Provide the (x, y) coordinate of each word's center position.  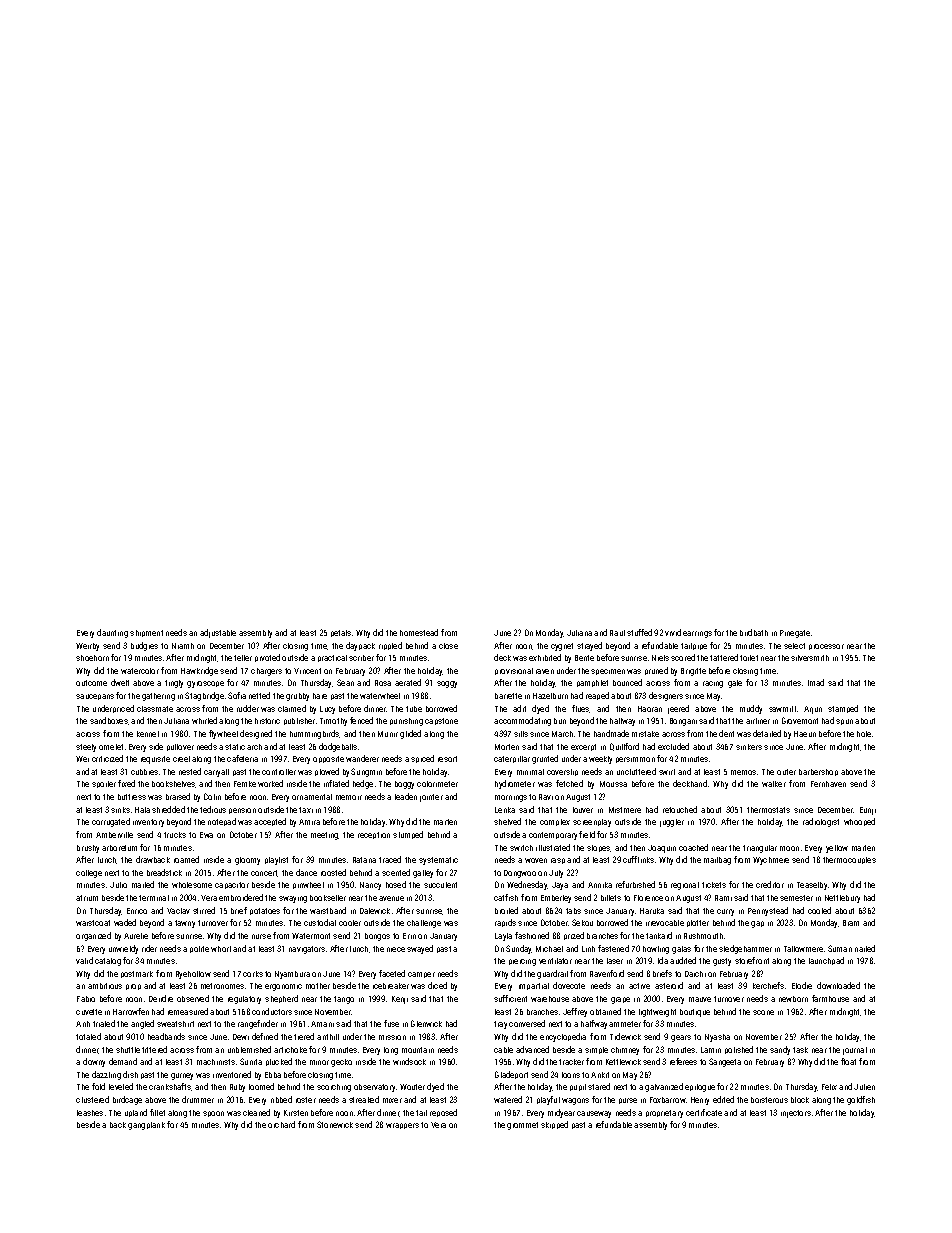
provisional (514, 671)
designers (666, 696)
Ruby (237, 1088)
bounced (627, 682)
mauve (700, 999)
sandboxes (108, 720)
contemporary (553, 836)
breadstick (164, 872)
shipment (146, 633)
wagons (575, 1101)
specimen (608, 672)
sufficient (510, 998)
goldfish (861, 1100)
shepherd (281, 999)
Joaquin (662, 849)
